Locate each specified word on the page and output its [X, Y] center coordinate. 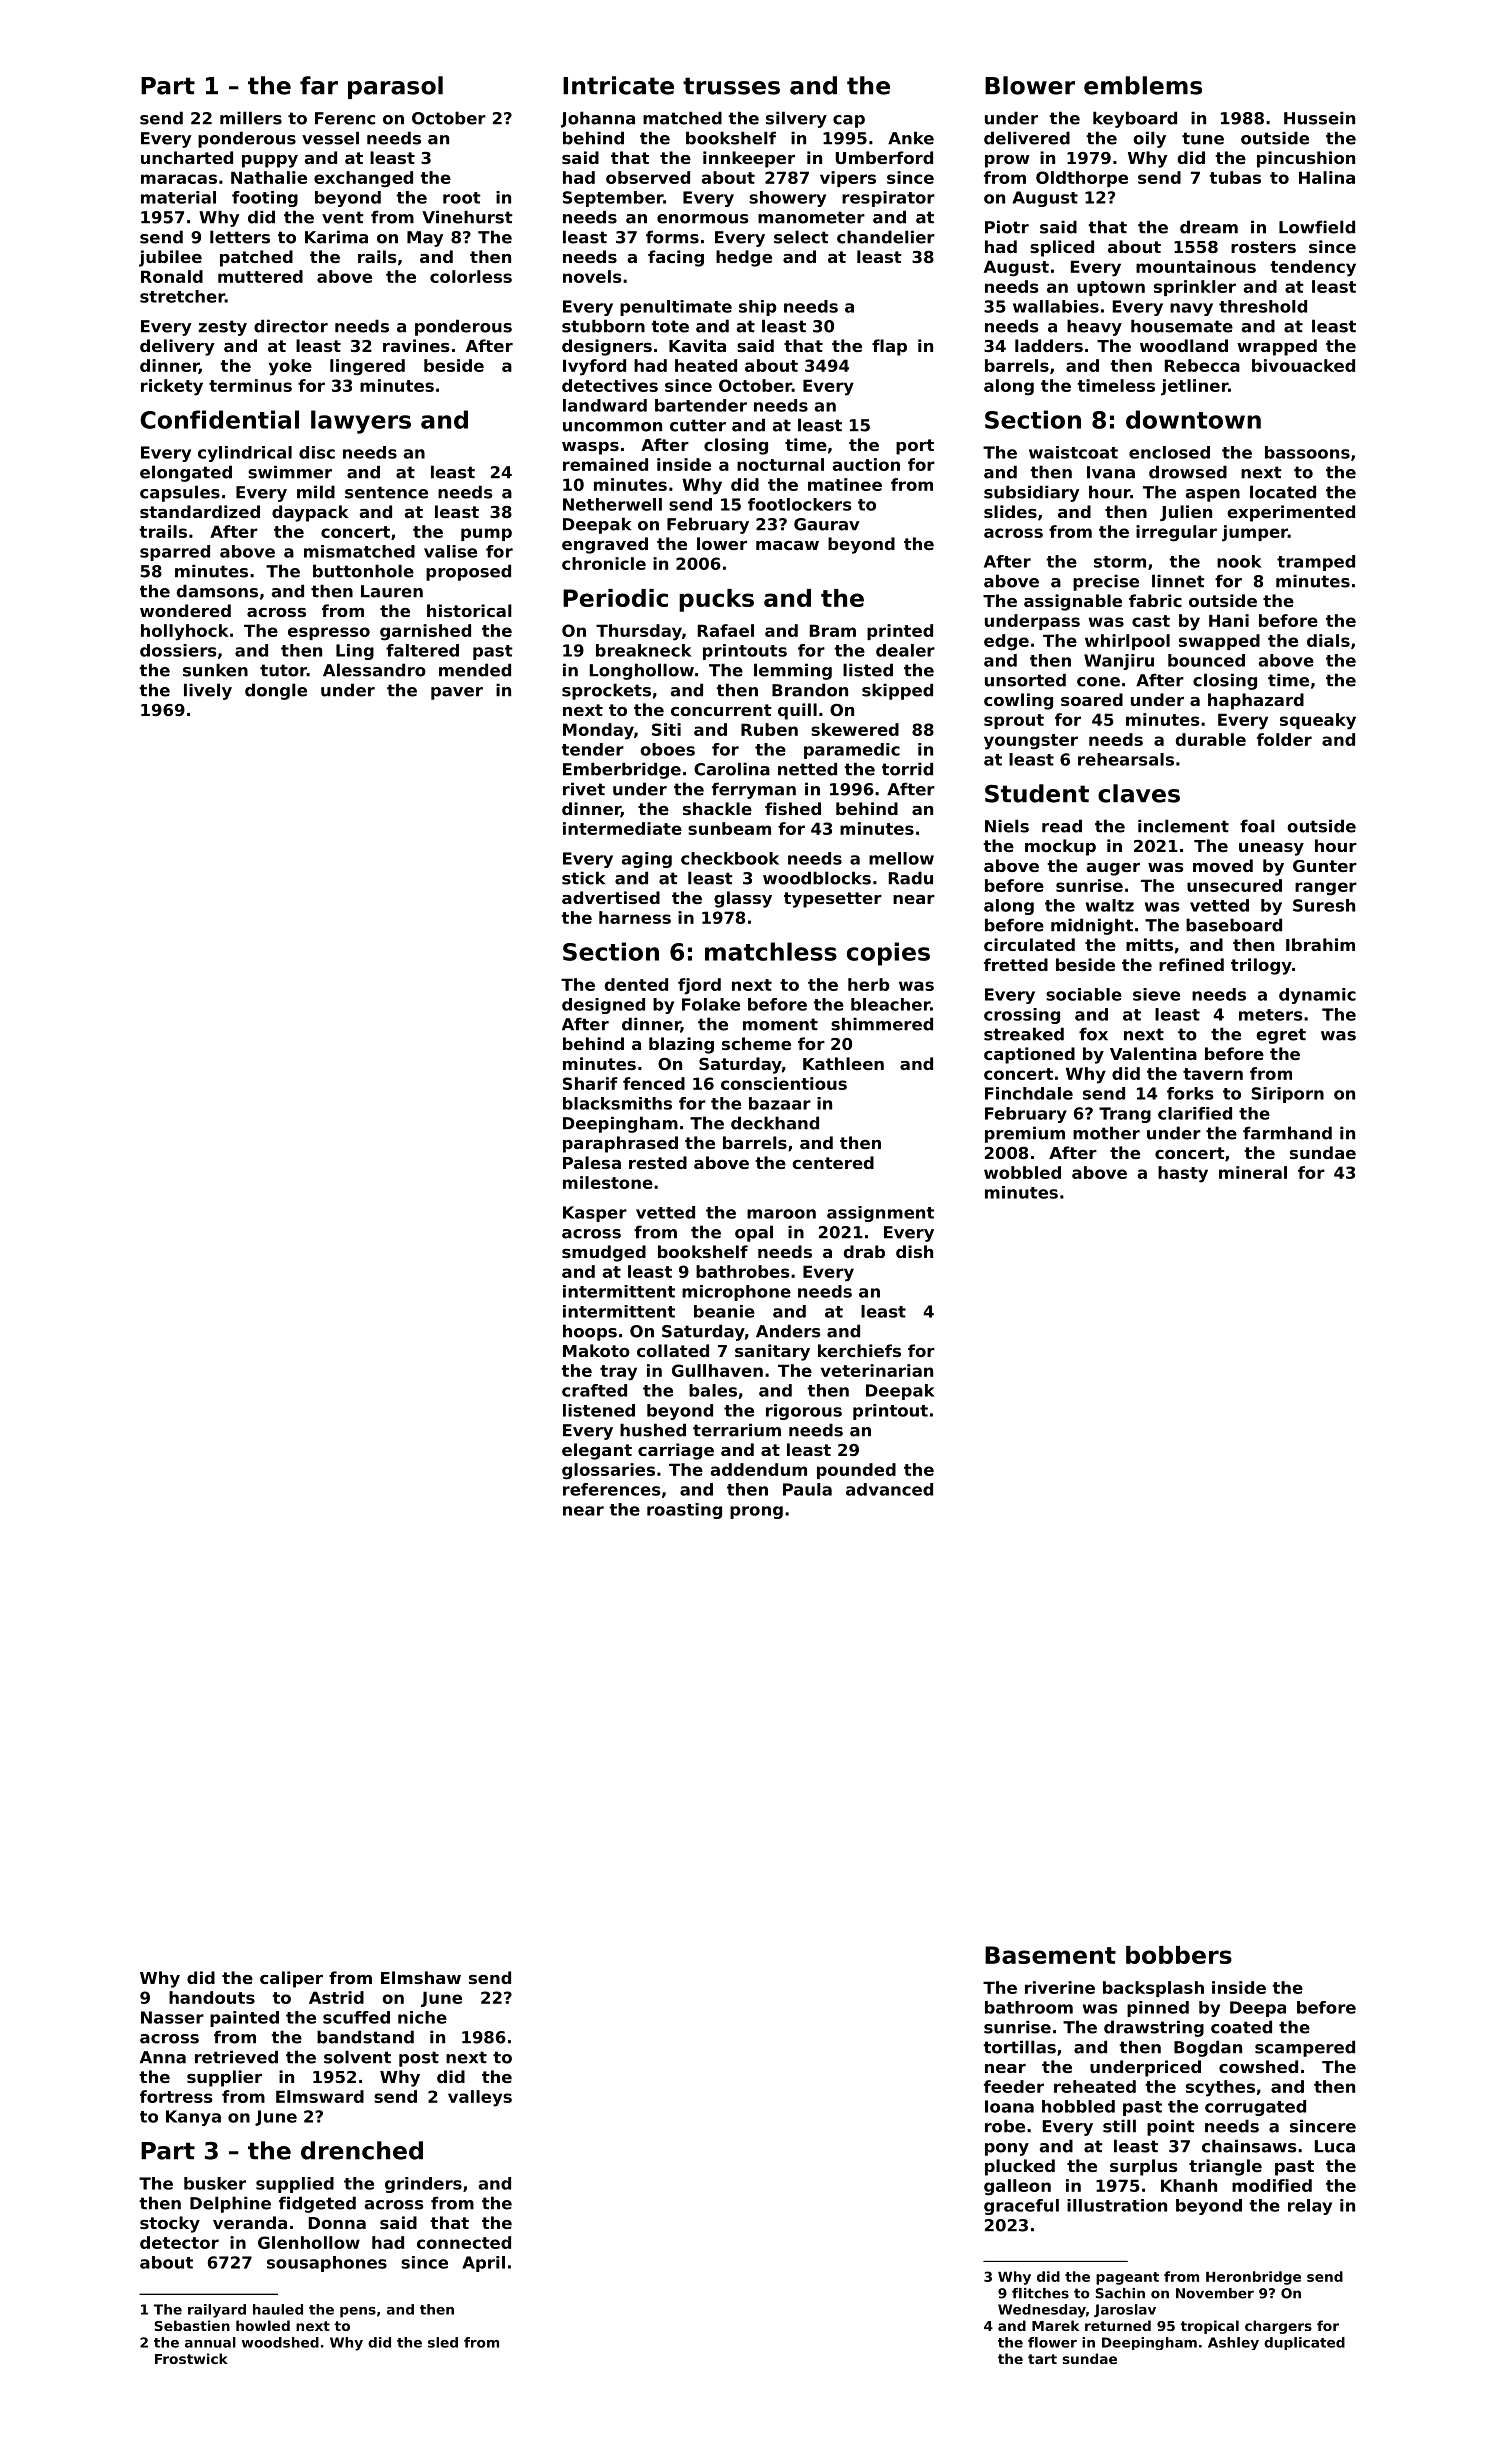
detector [179, 2242]
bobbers [1179, 1955]
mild [316, 492]
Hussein [1319, 118]
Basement [1050, 1955]
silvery [796, 119]
